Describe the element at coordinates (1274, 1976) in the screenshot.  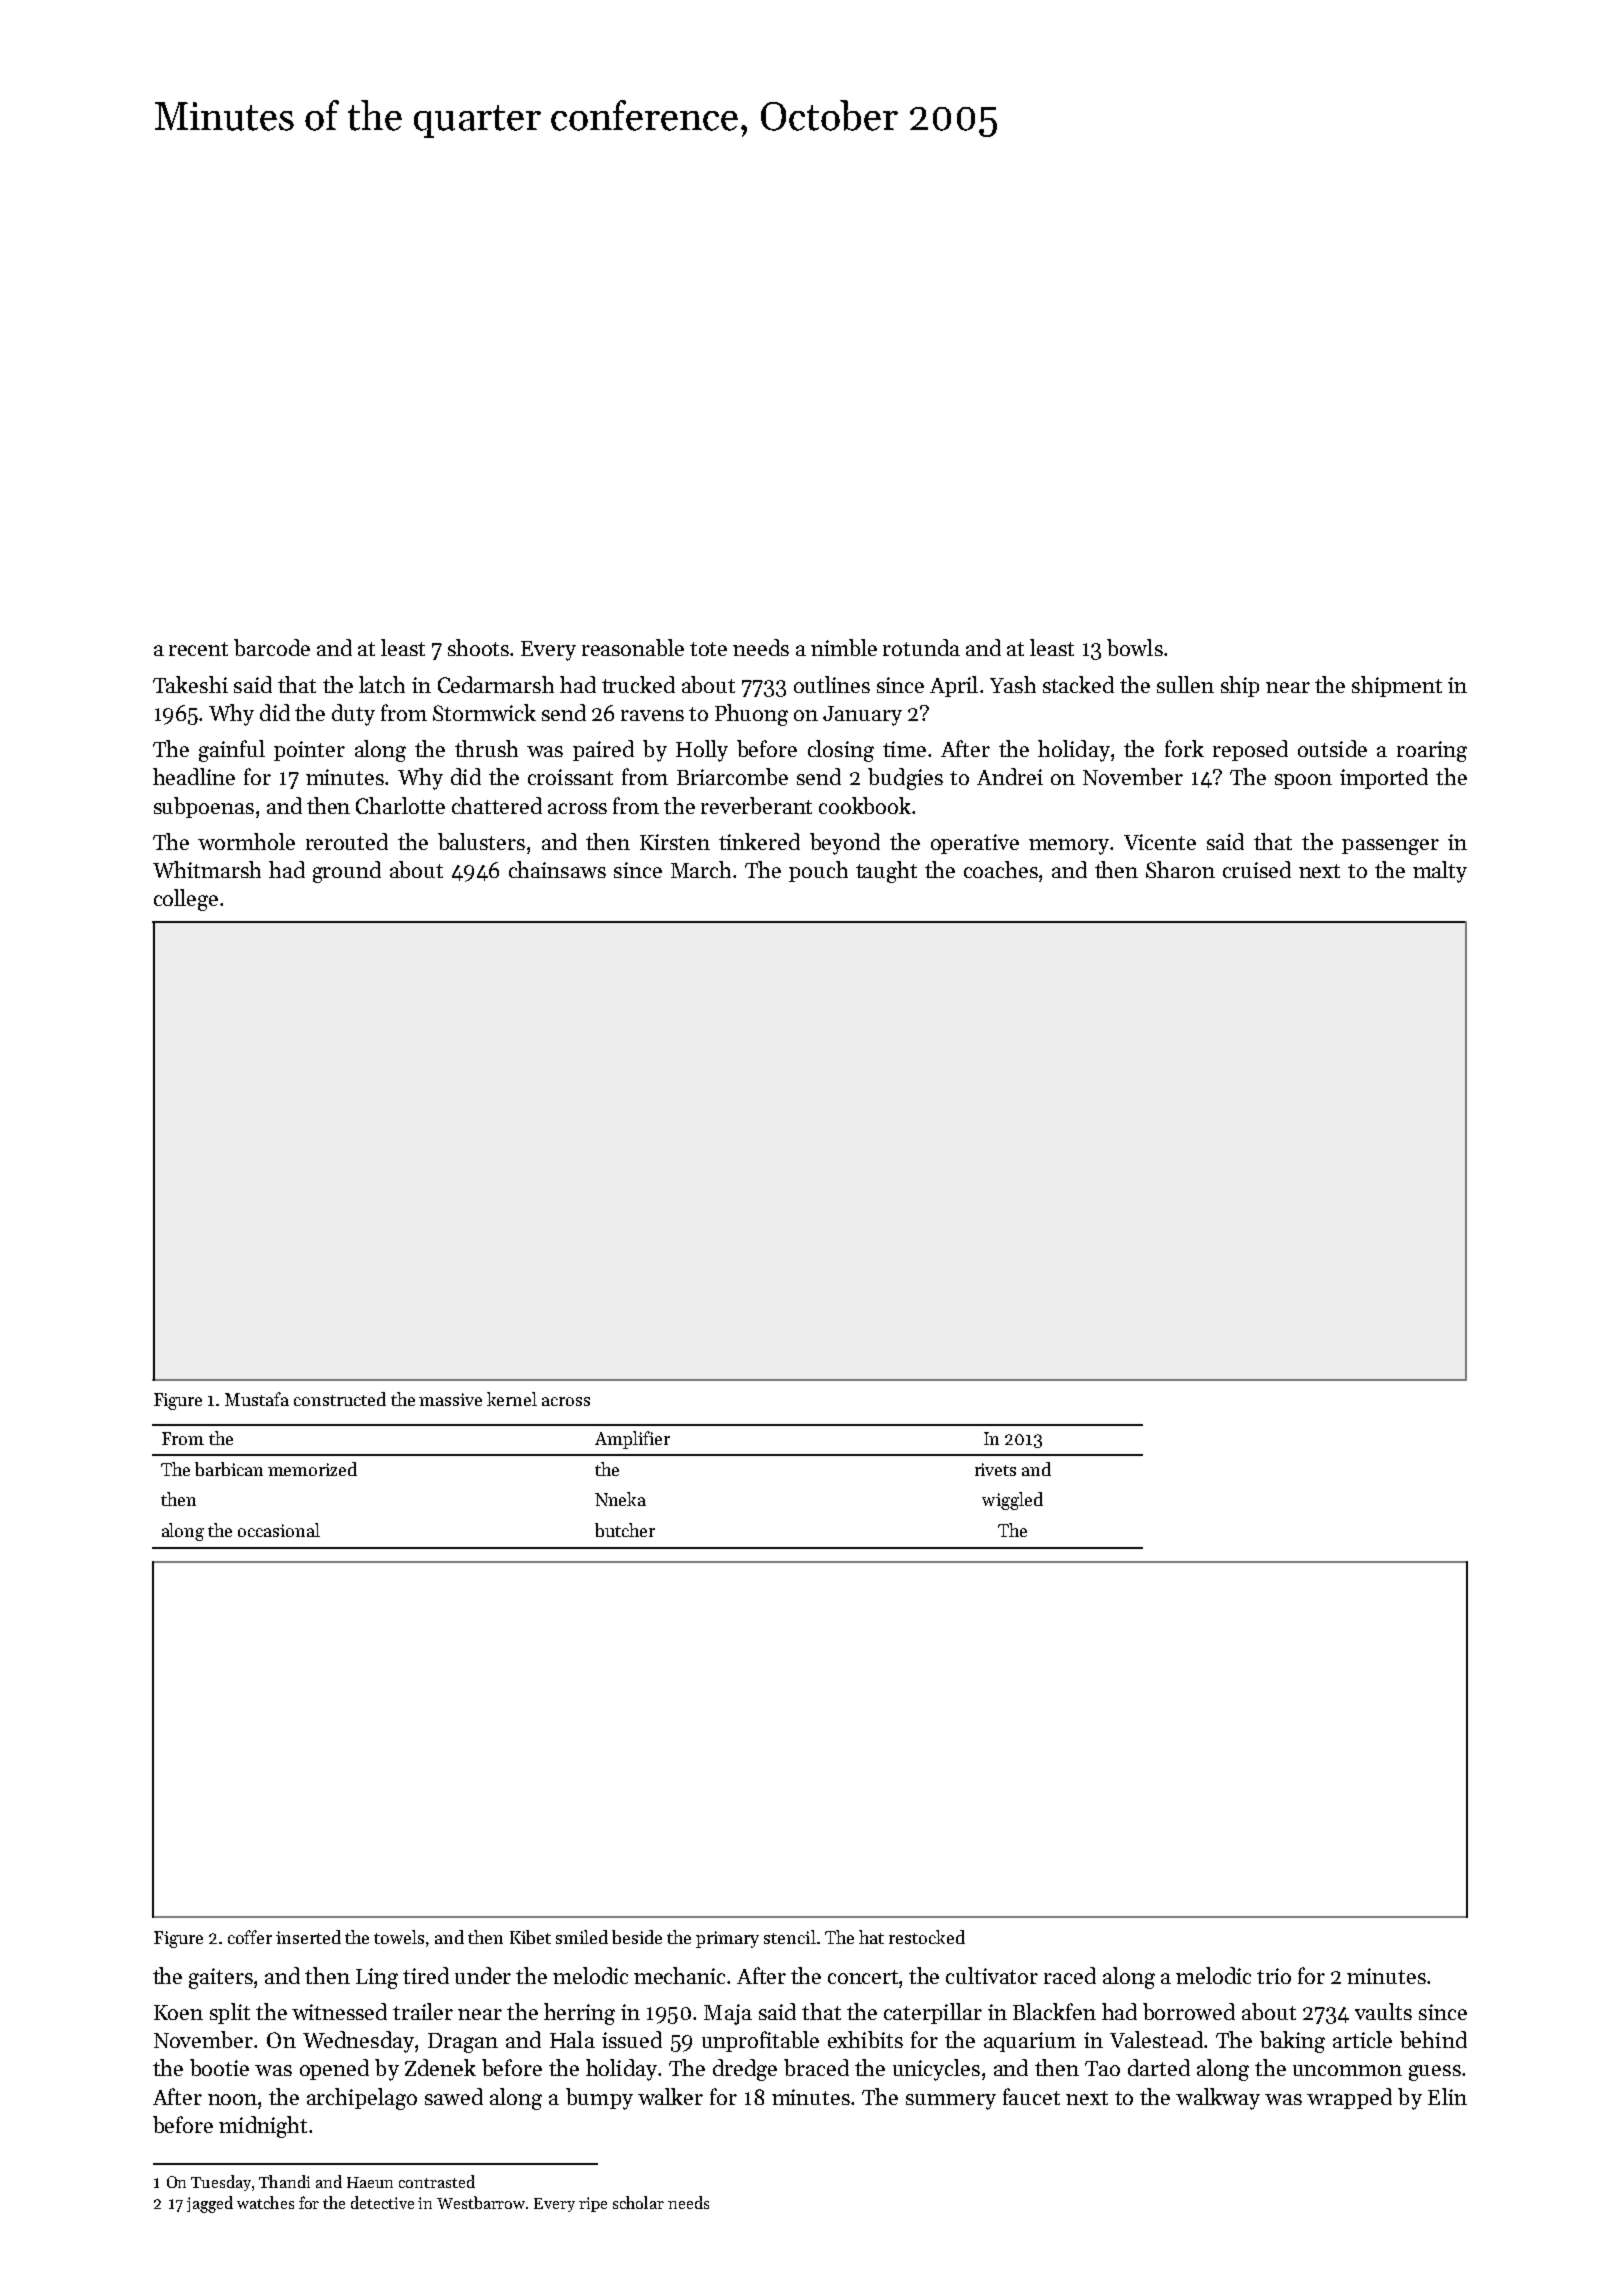
I see `trio` at that location.
